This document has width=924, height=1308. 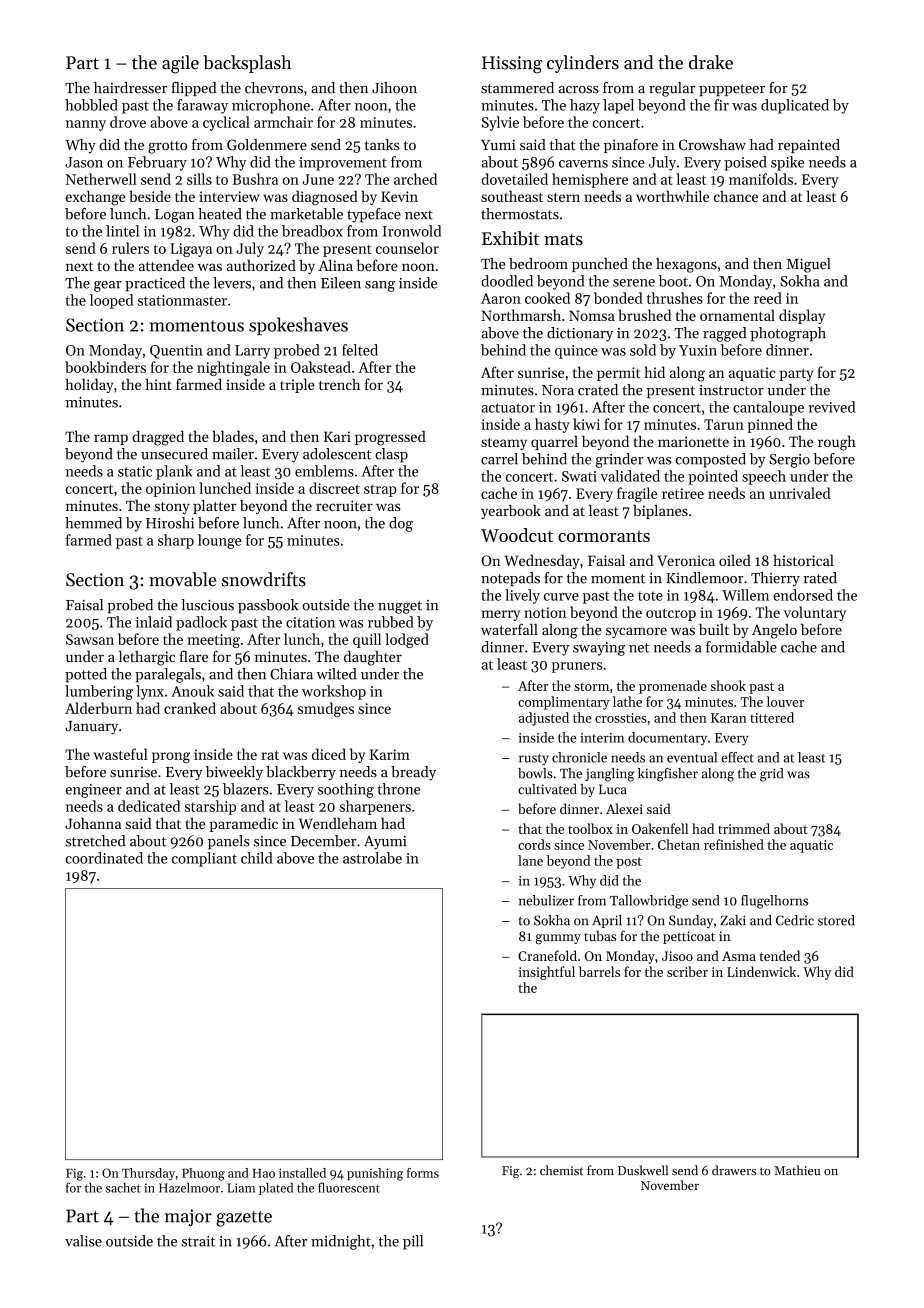 I want to click on pinafore, so click(x=631, y=145).
